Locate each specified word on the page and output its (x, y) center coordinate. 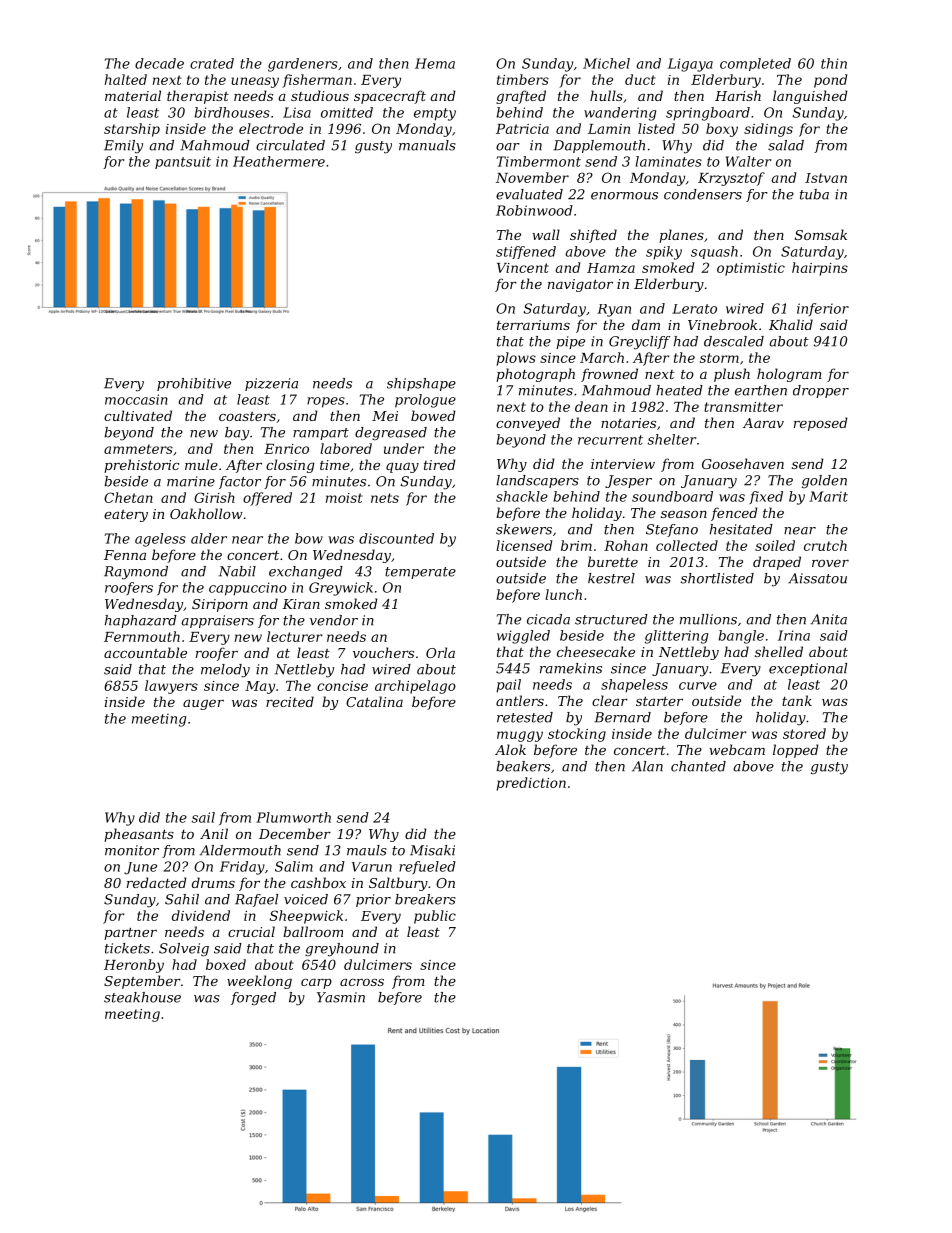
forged (253, 998)
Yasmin (341, 997)
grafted (521, 97)
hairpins (820, 269)
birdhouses (232, 112)
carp (316, 984)
